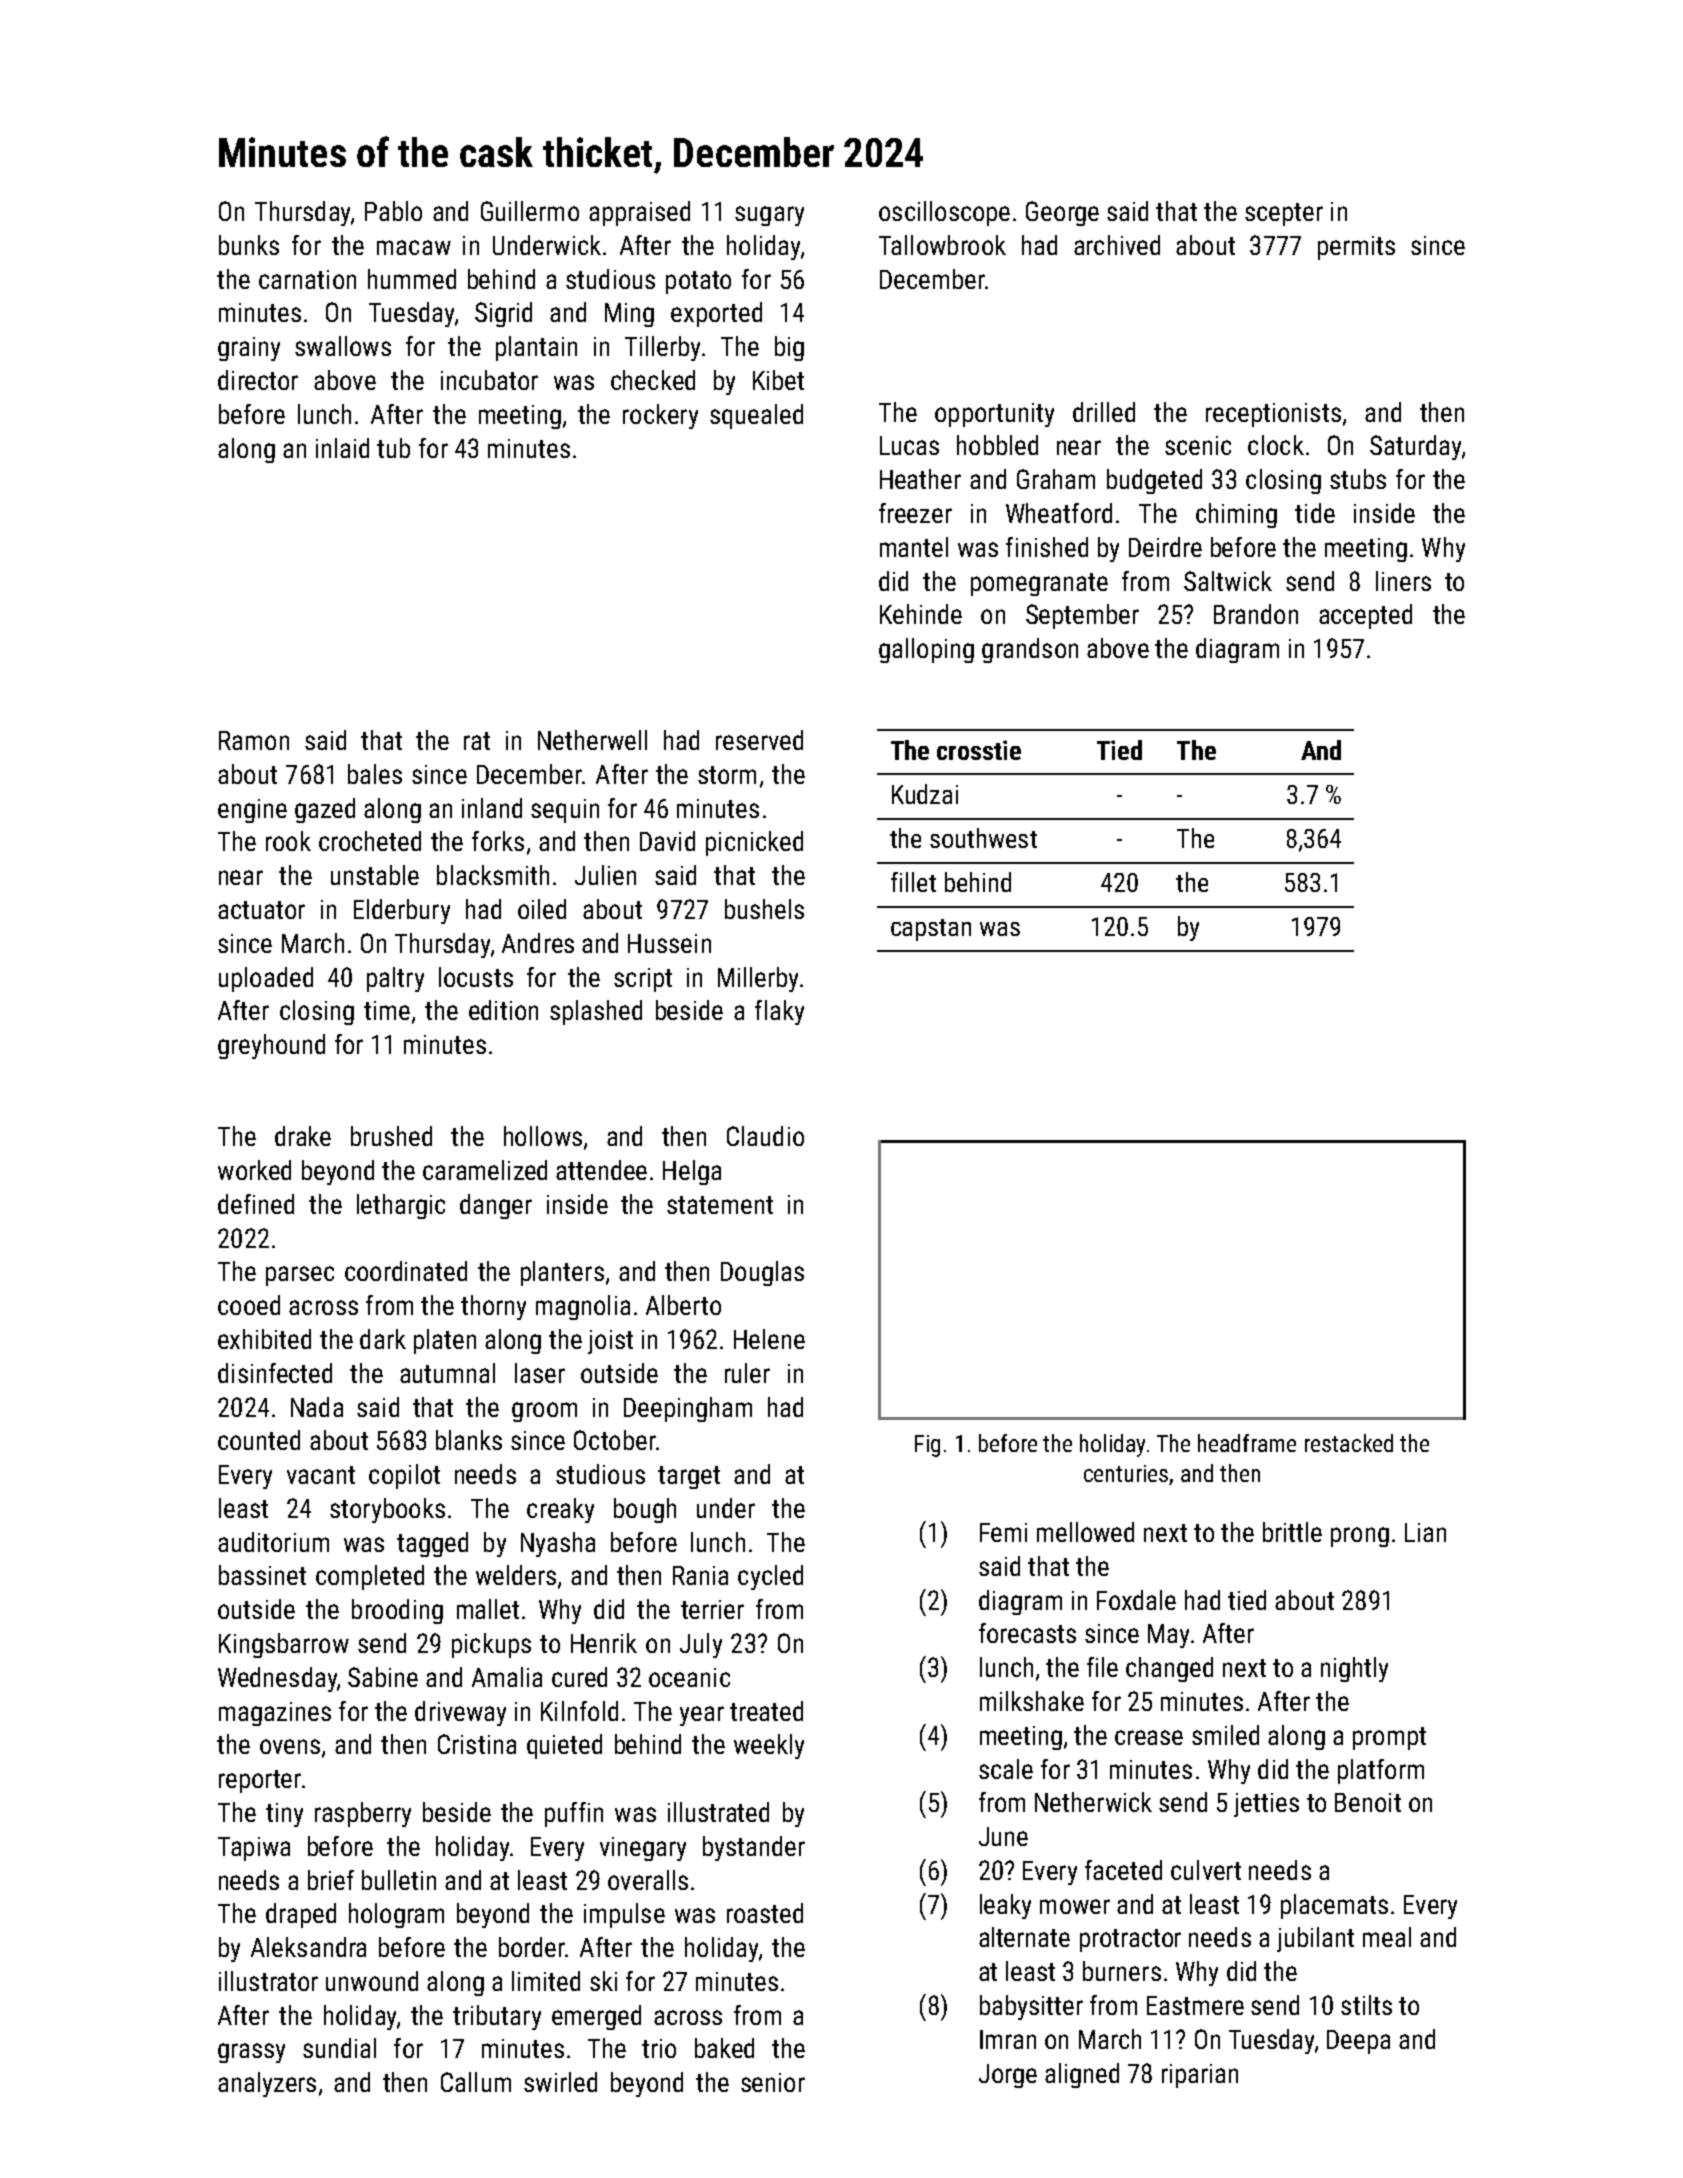  Describe the element at coordinates (983, 838) in the screenshot. I see `southwest` at that location.
